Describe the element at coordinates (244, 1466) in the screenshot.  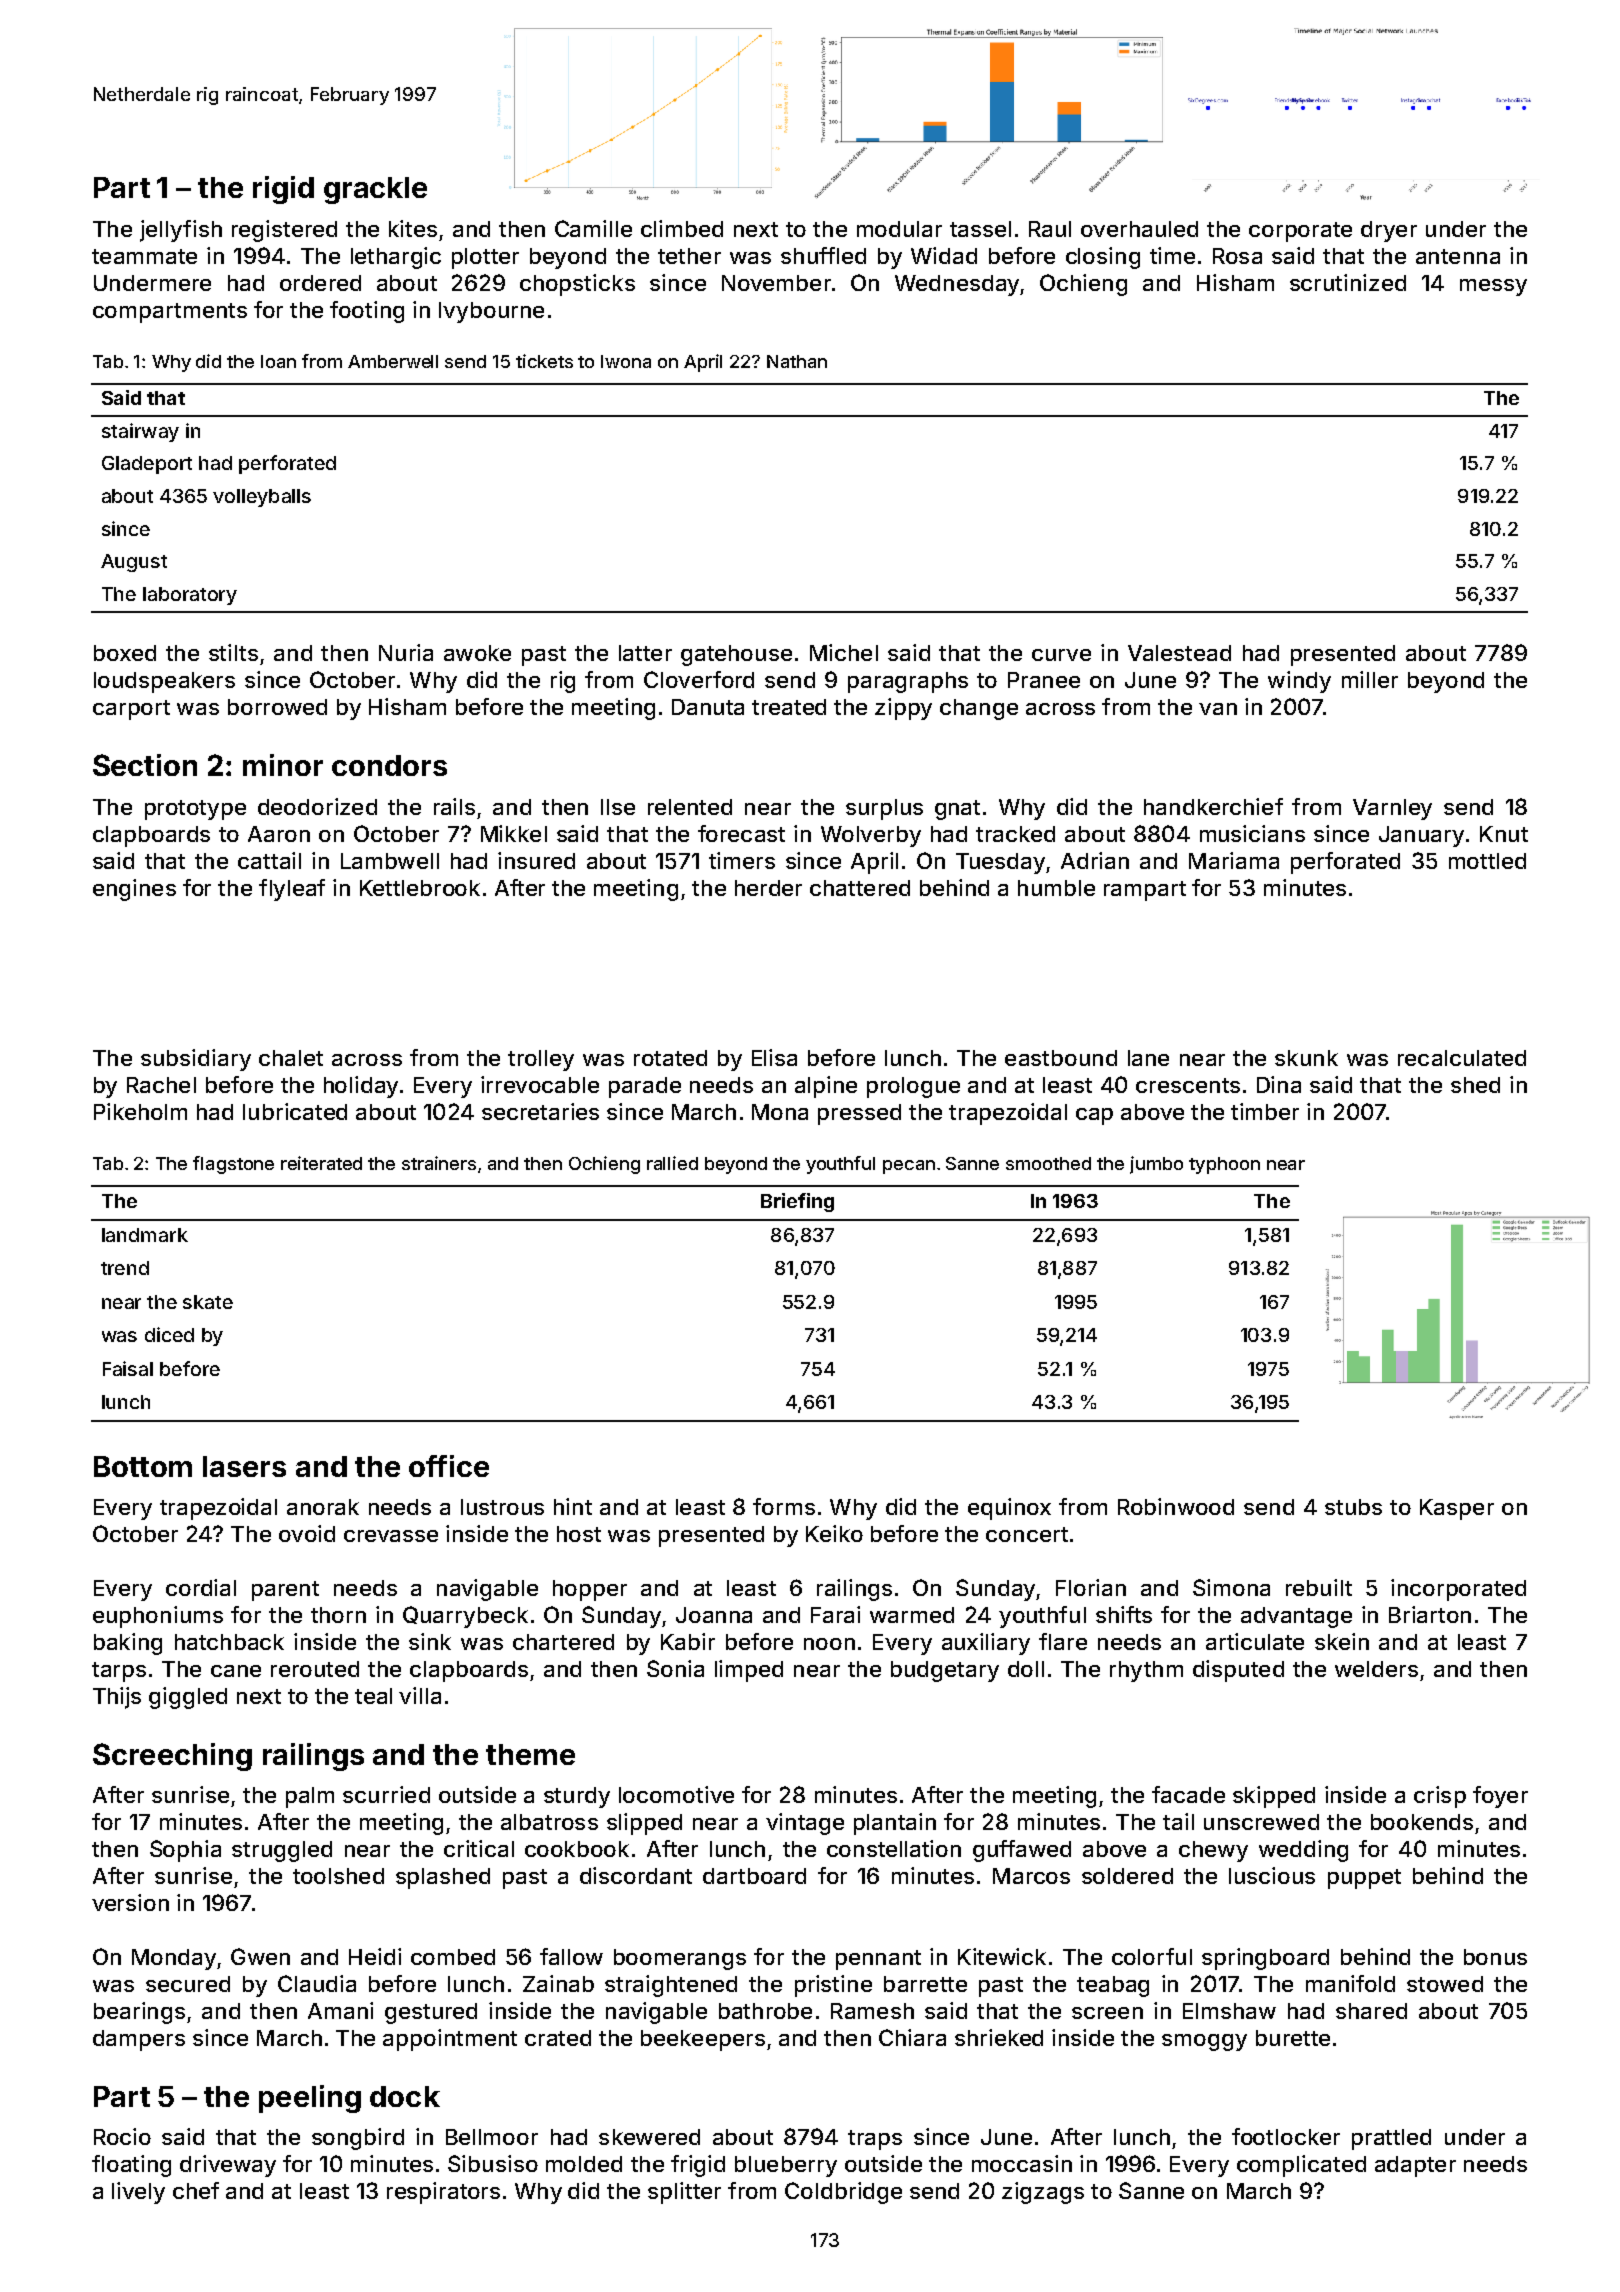
I see `lasers` at that location.
